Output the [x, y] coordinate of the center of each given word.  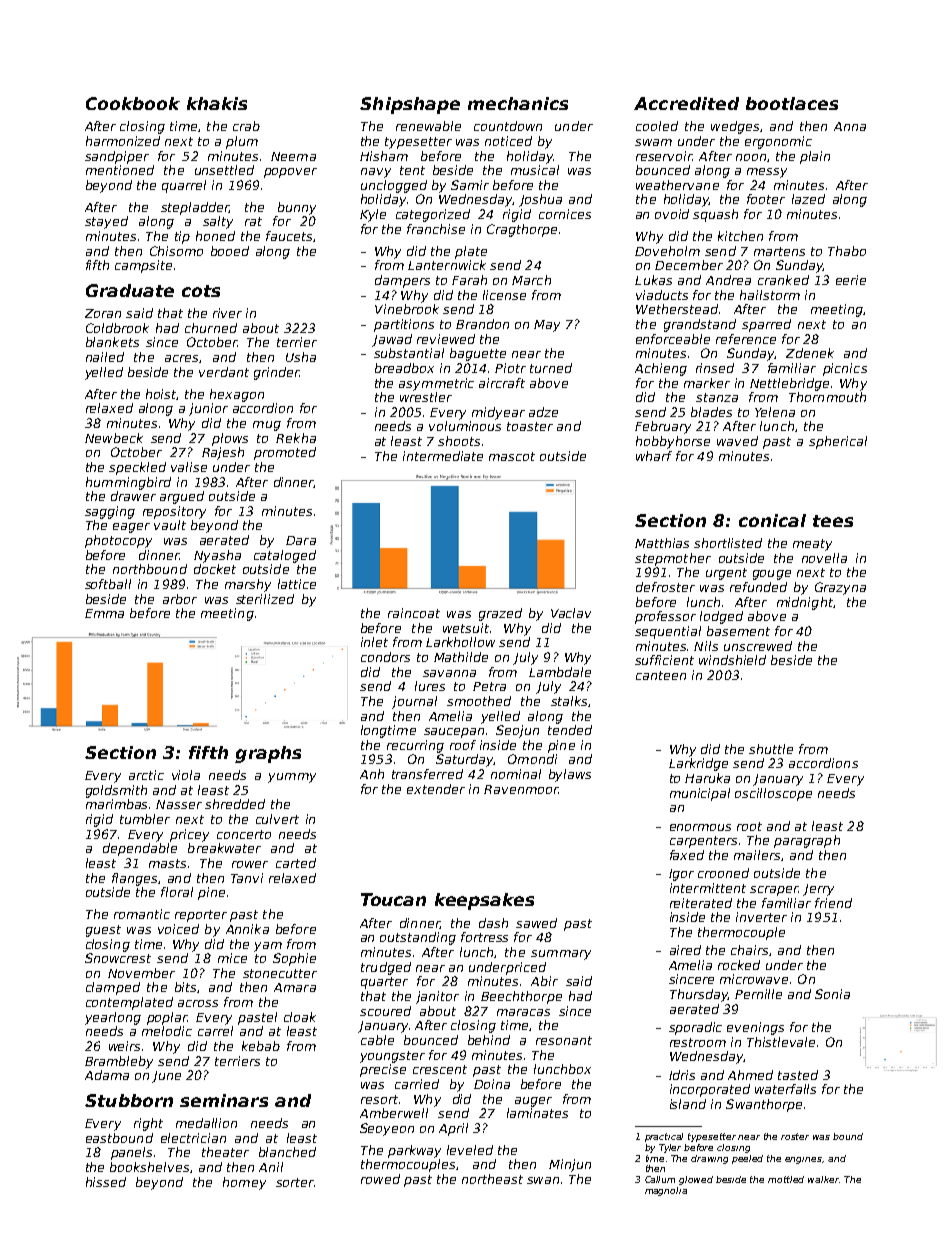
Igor [681, 875]
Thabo [847, 251]
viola [186, 775]
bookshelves [149, 1167]
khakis [217, 103]
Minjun [570, 1165]
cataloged [285, 556]
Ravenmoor [521, 789]
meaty [812, 545]
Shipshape [410, 105]
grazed [500, 614]
